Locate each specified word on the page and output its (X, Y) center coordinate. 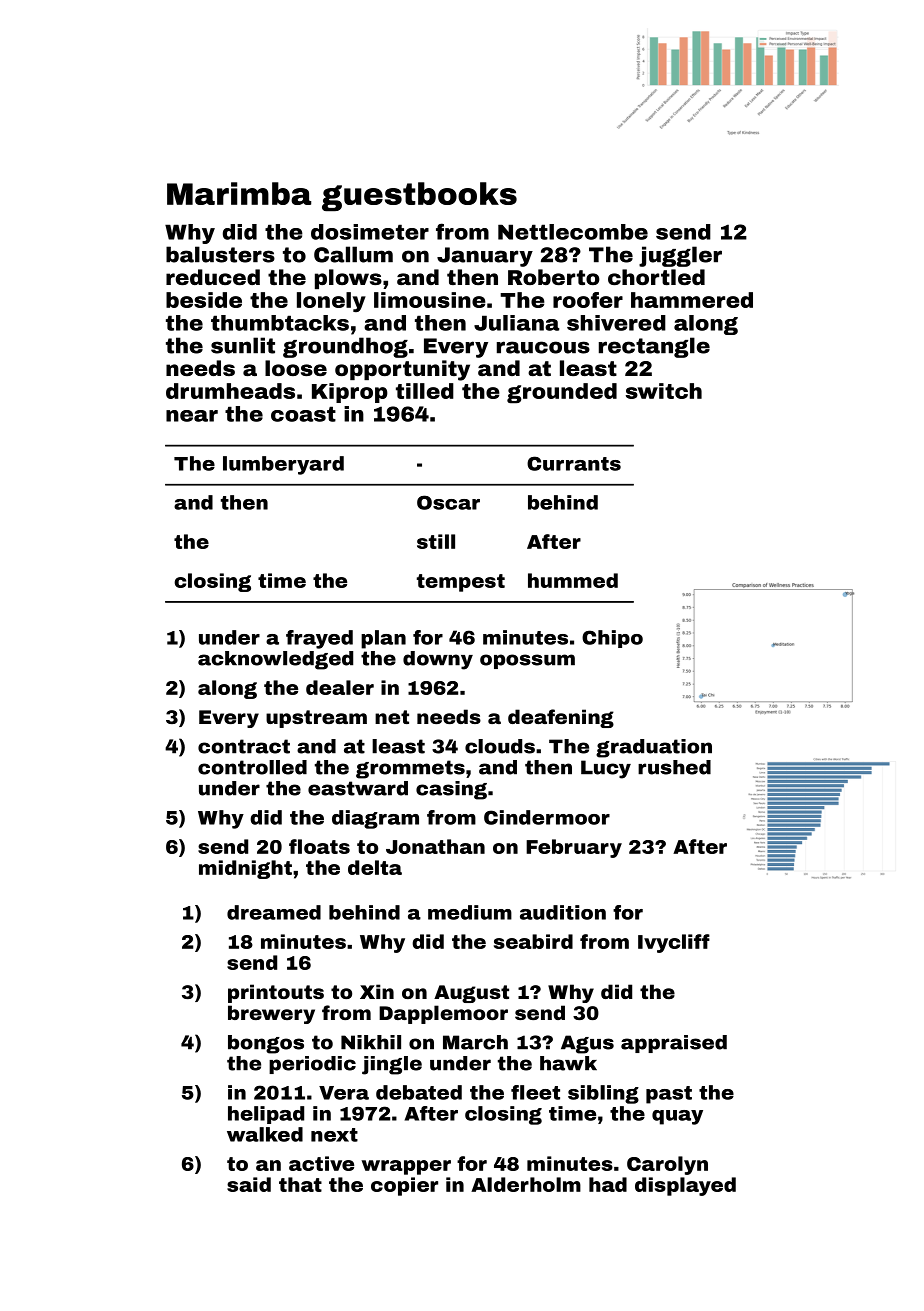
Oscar (448, 502)
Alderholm (526, 1184)
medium (470, 912)
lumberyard (283, 465)
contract (244, 746)
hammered (692, 300)
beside (204, 300)
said (249, 1184)
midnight (245, 869)
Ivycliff (674, 943)
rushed (674, 767)
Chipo (612, 639)
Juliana (516, 323)
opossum (527, 661)
